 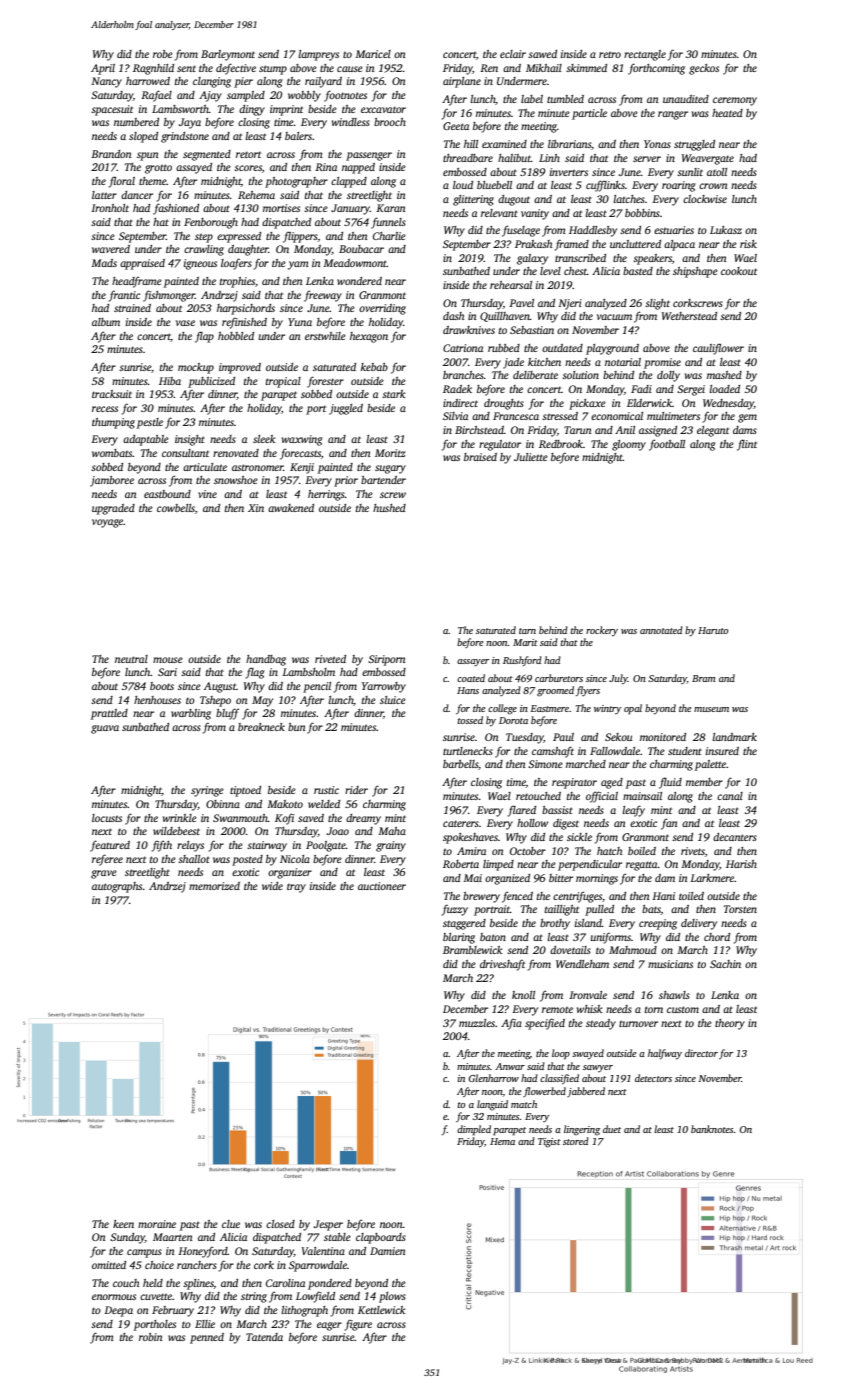 What do you see at coordinates (381, 1238) in the screenshot?
I see `clapboards` at bounding box center [381, 1238].
